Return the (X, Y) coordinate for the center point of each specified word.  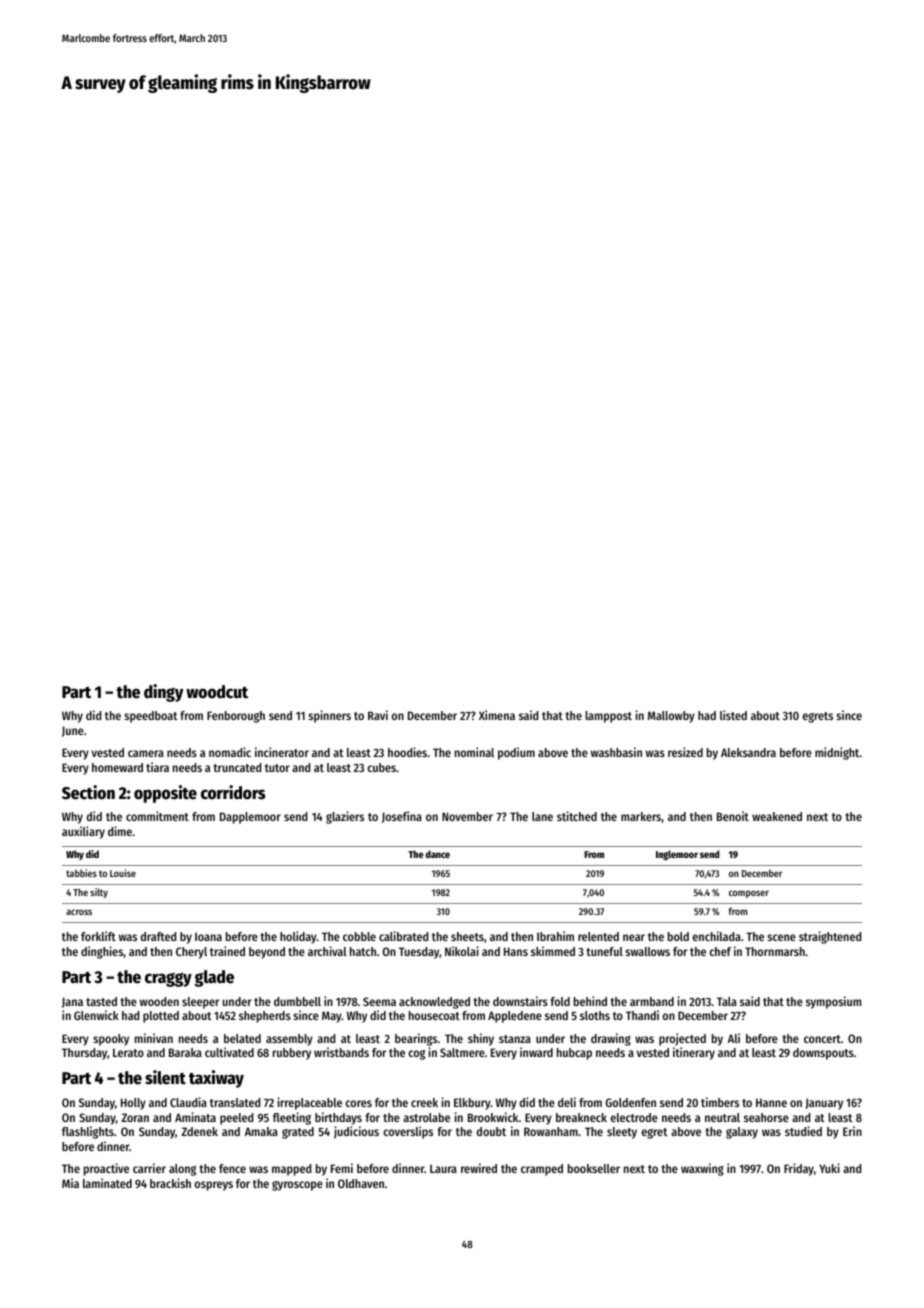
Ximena (497, 715)
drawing (611, 1039)
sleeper (200, 1003)
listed (733, 715)
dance (438, 854)
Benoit (733, 816)
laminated (107, 1183)
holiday (298, 937)
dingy (163, 693)
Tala (727, 1001)
